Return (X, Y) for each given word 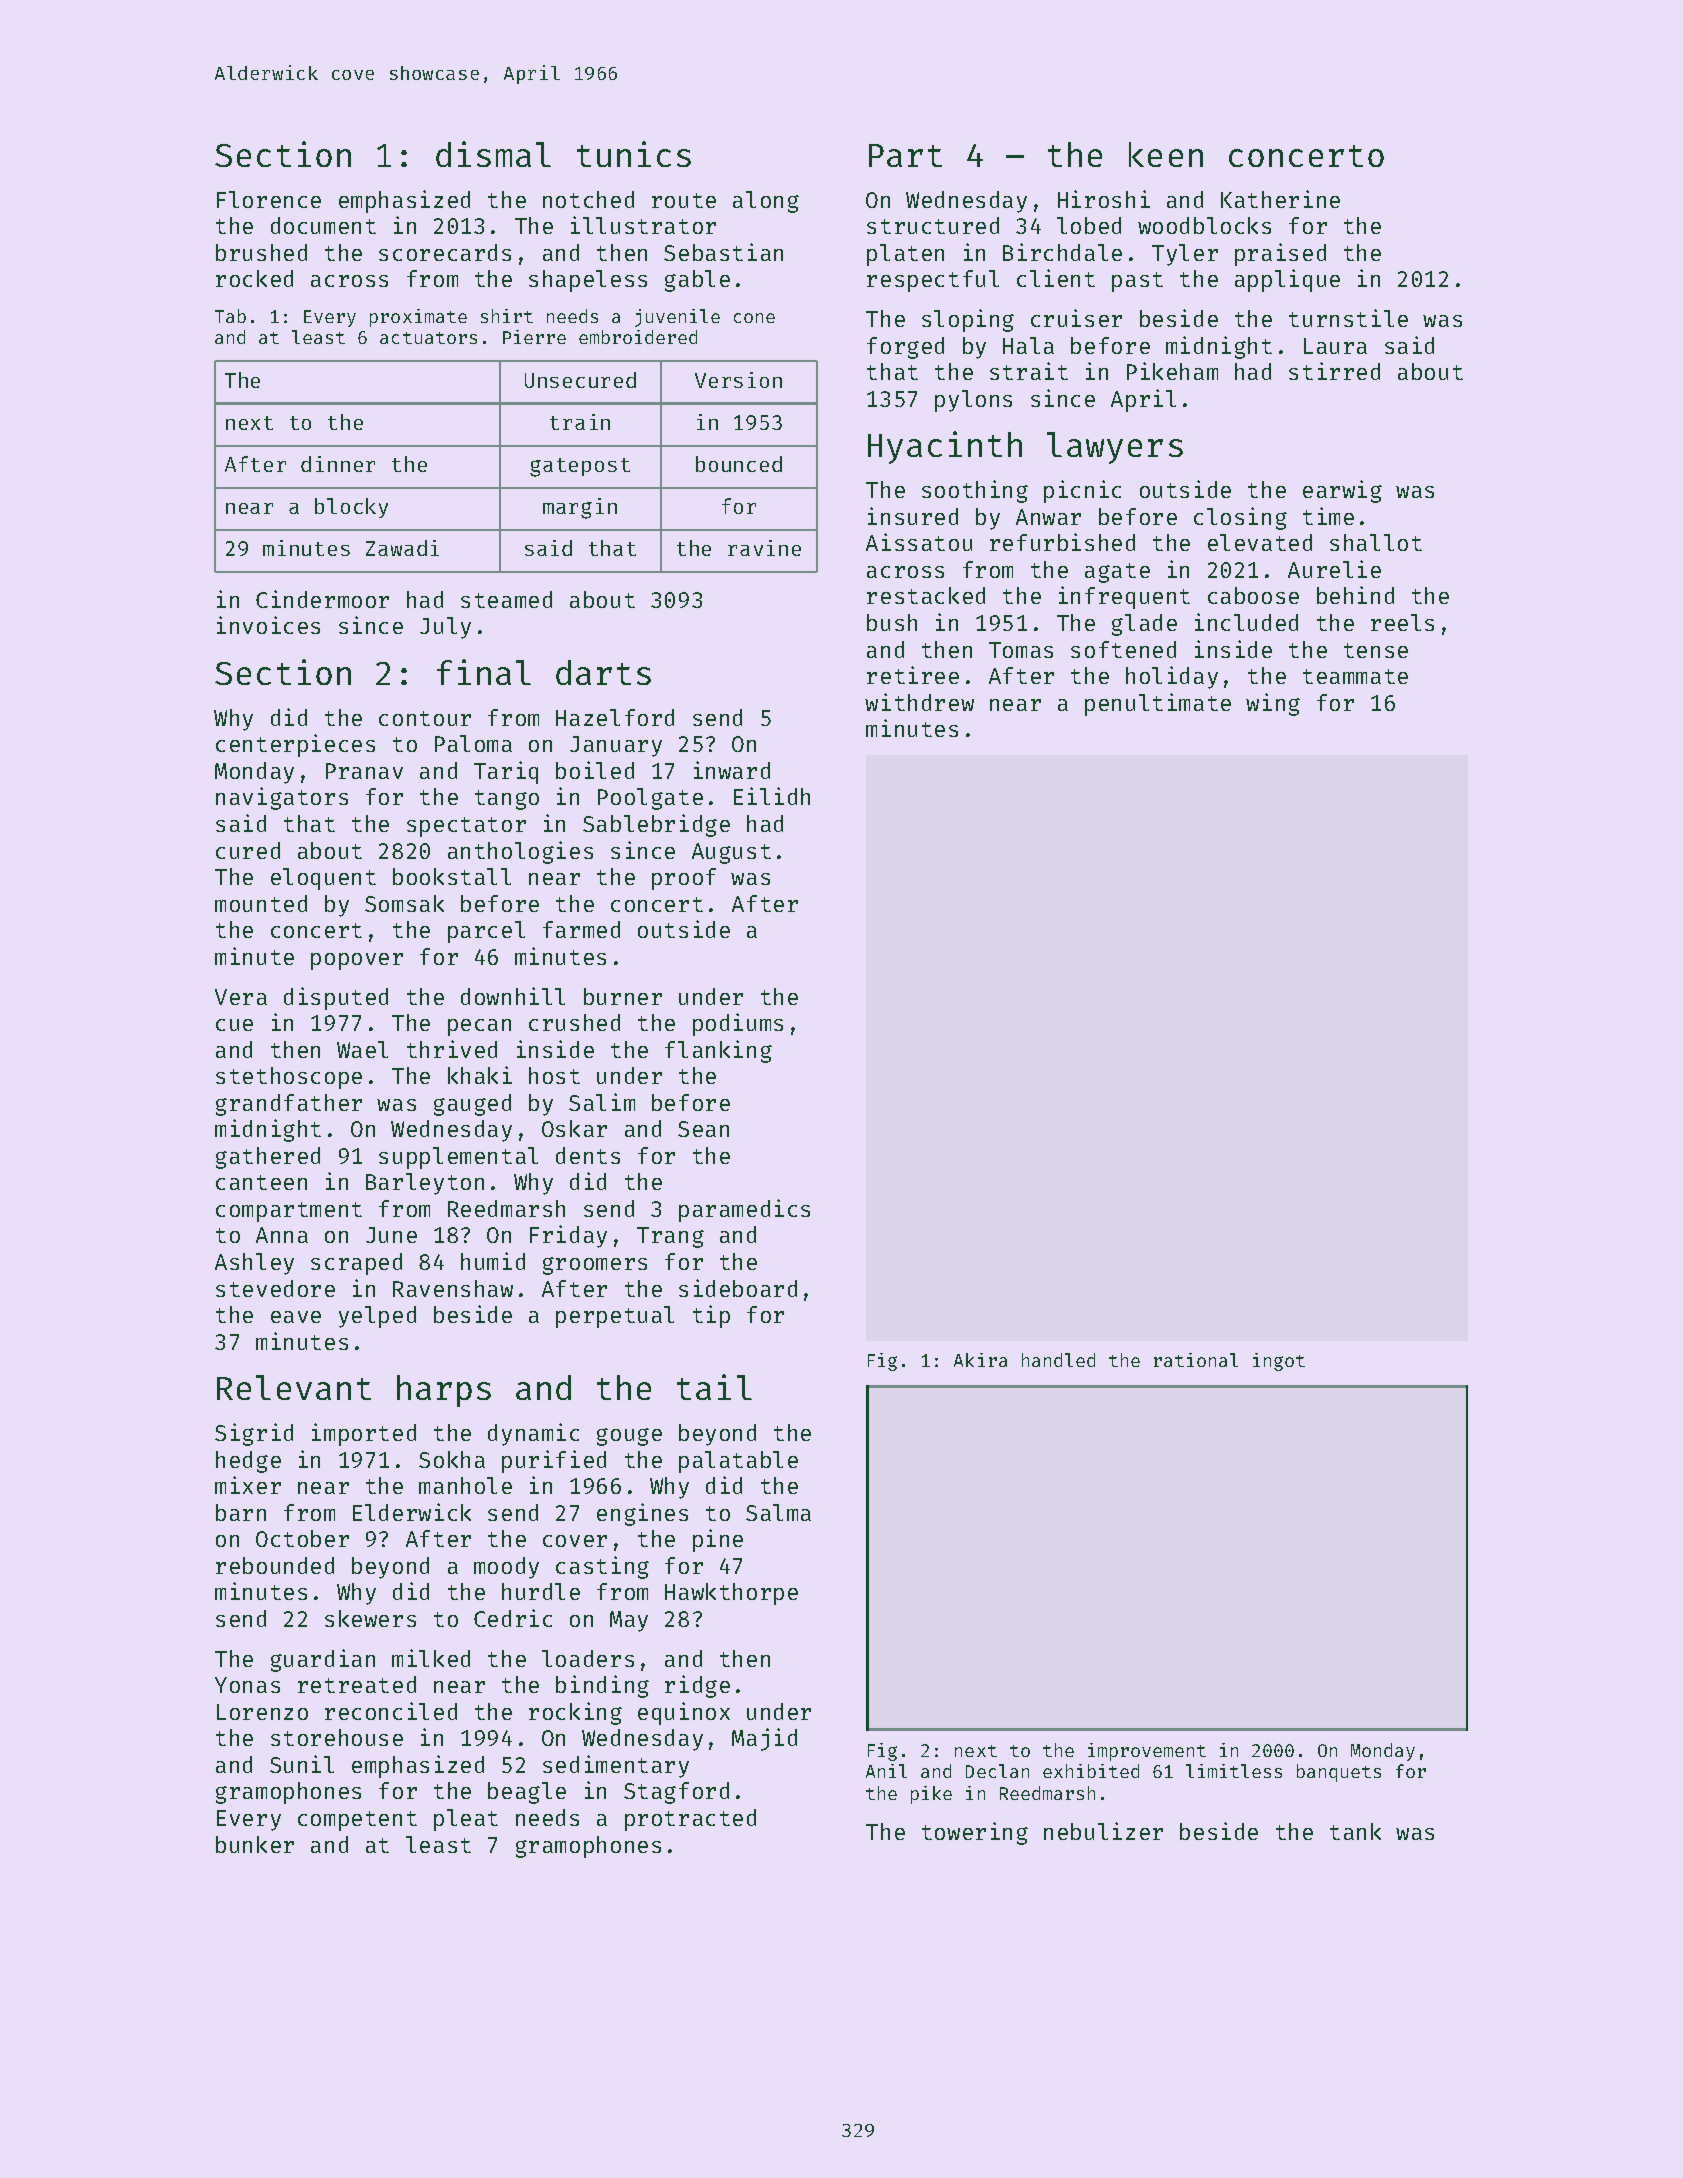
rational (1196, 1360)
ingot (1279, 1362)
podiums (738, 1024)
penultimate (1158, 704)
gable (697, 281)
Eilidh (772, 796)
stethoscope (289, 1078)
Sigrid (254, 1434)
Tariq (506, 772)
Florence (269, 199)
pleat (466, 1820)
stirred (1334, 371)
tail (714, 1387)
